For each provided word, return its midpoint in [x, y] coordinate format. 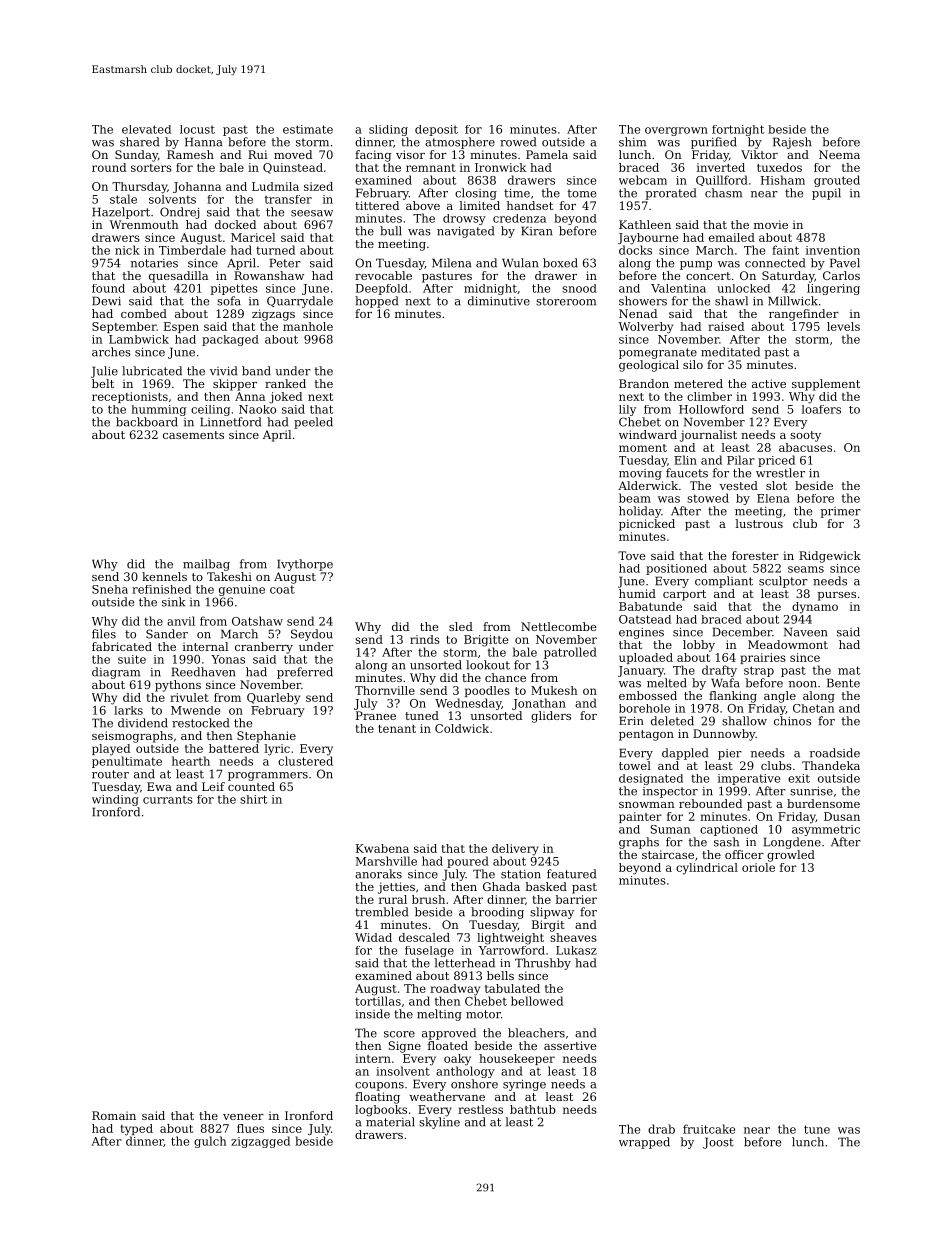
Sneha [110, 589]
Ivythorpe [305, 565]
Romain [114, 1115]
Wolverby [645, 328]
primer [841, 512]
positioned [676, 569]
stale [123, 199]
